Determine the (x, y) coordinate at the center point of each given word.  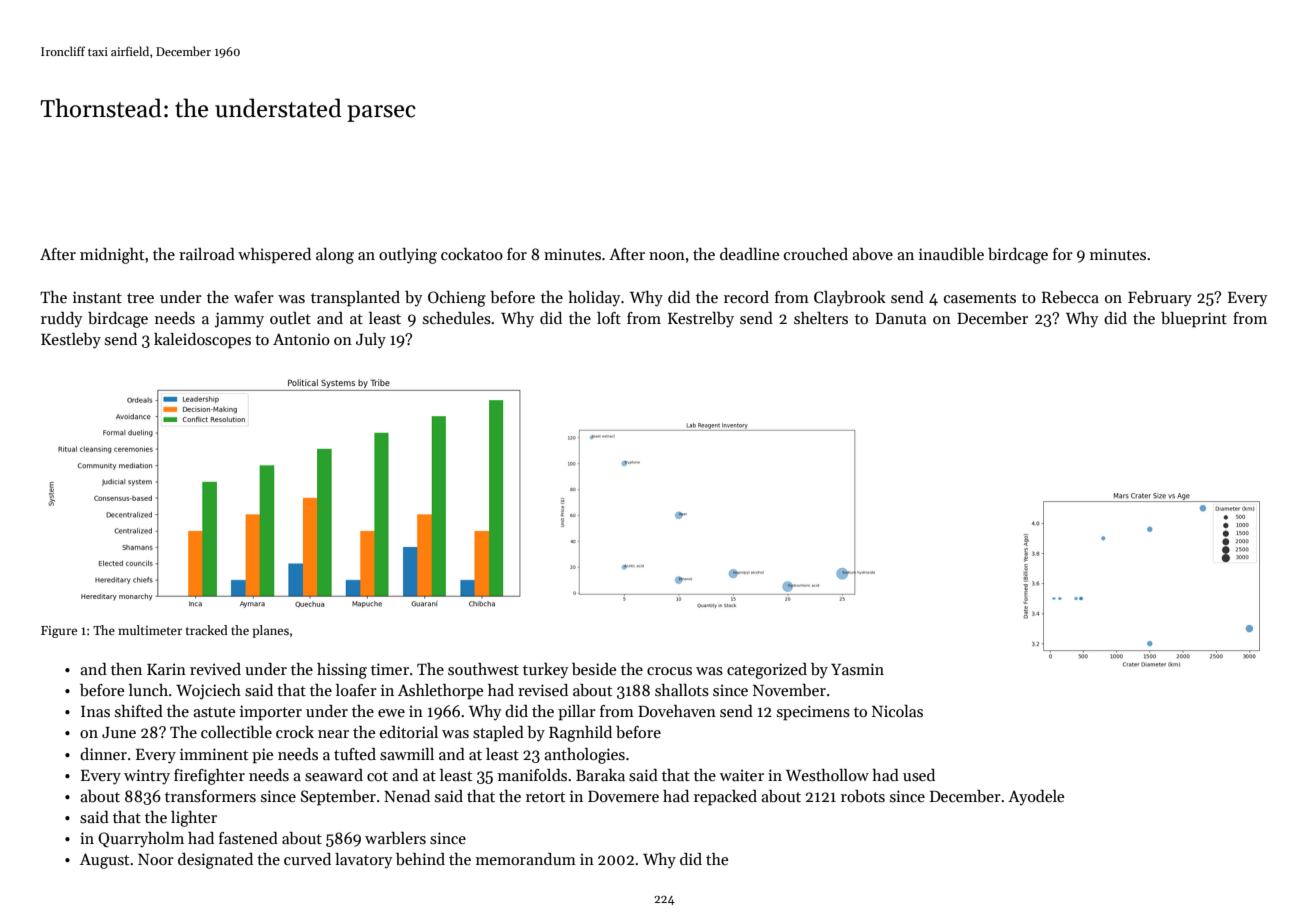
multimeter (150, 630)
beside (594, 669)
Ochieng (457, 299)
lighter (194, 819)
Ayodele (1036, 798)
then (126, 669)
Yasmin (857, 669)
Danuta (900, 318)
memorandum (526, 859)
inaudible (951, 254)
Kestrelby (701, 320)
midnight (112, 256)
